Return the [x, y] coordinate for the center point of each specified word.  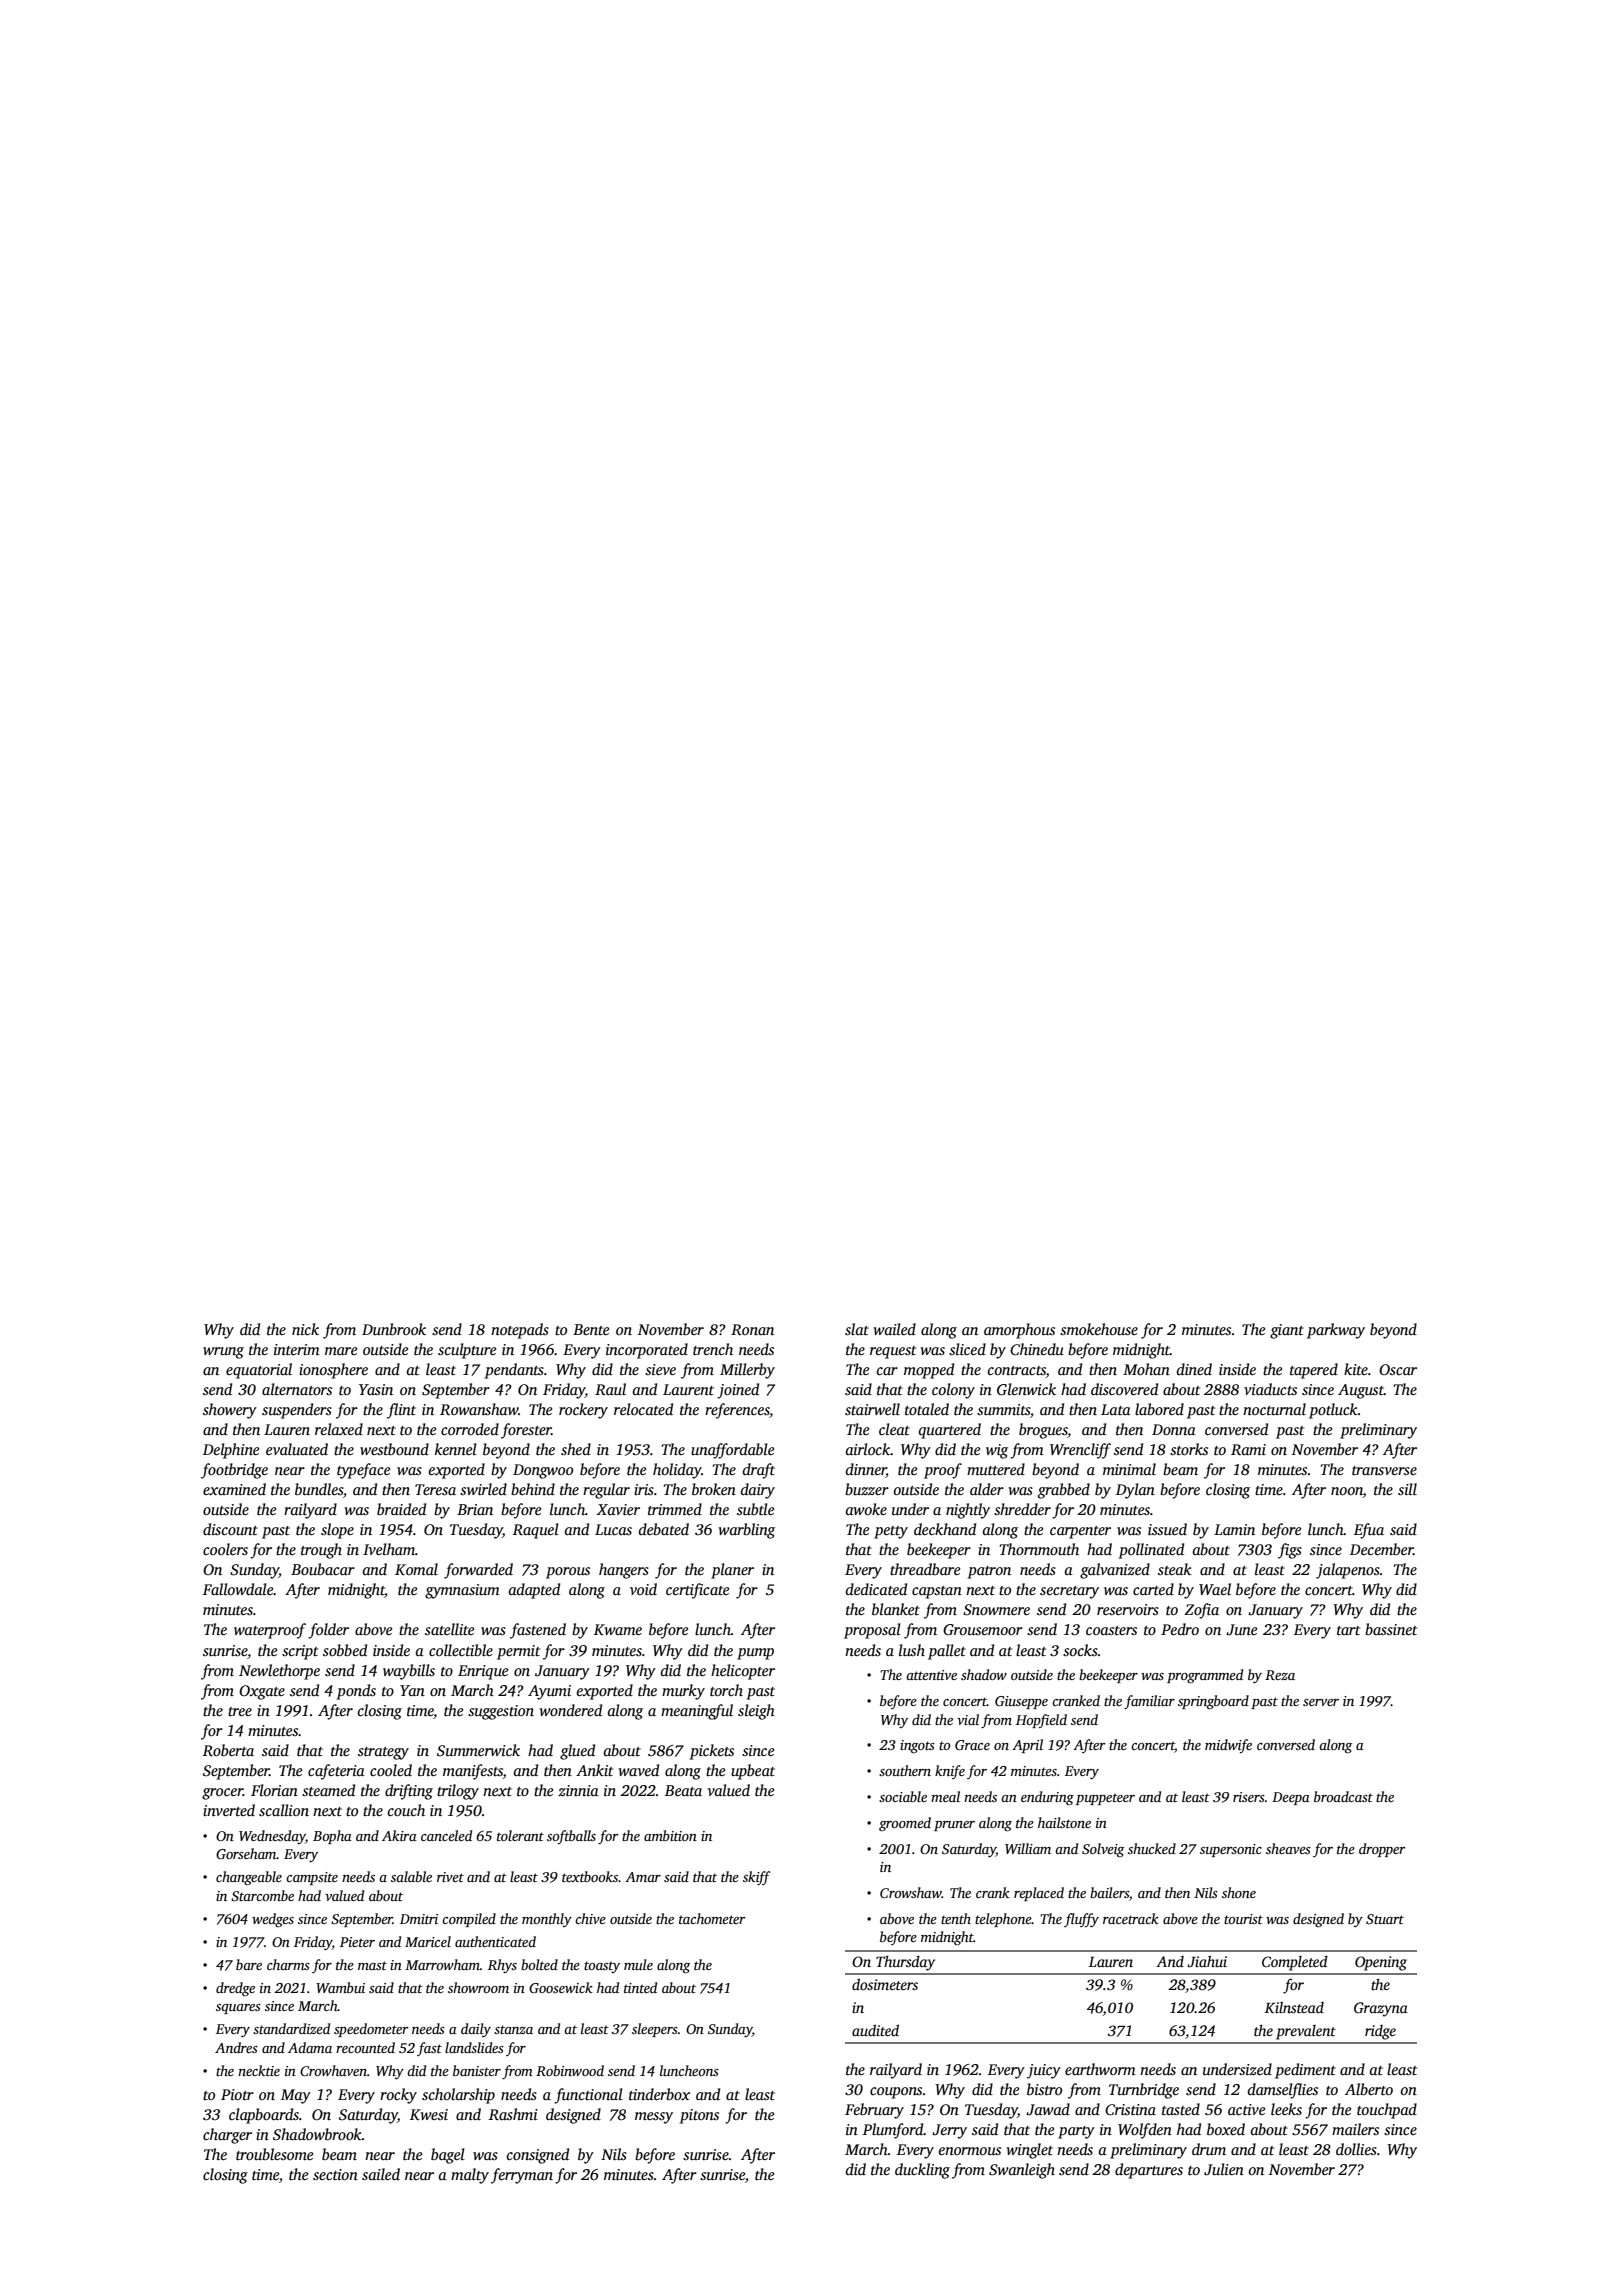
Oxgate [262, 1692]
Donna [1174, 1429]
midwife [1228, 1746]
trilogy [458, 1792]
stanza [513, 2029]
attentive [931, 1675]
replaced [1039, 1894]
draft [759, 1471]
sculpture [467, 1351]
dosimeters [885, 1984]
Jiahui [1207, 1961]
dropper [1382, 1850]
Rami [1248, 1449]
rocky [398, 2096]
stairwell [872, 1409]
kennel [456, 1449]
